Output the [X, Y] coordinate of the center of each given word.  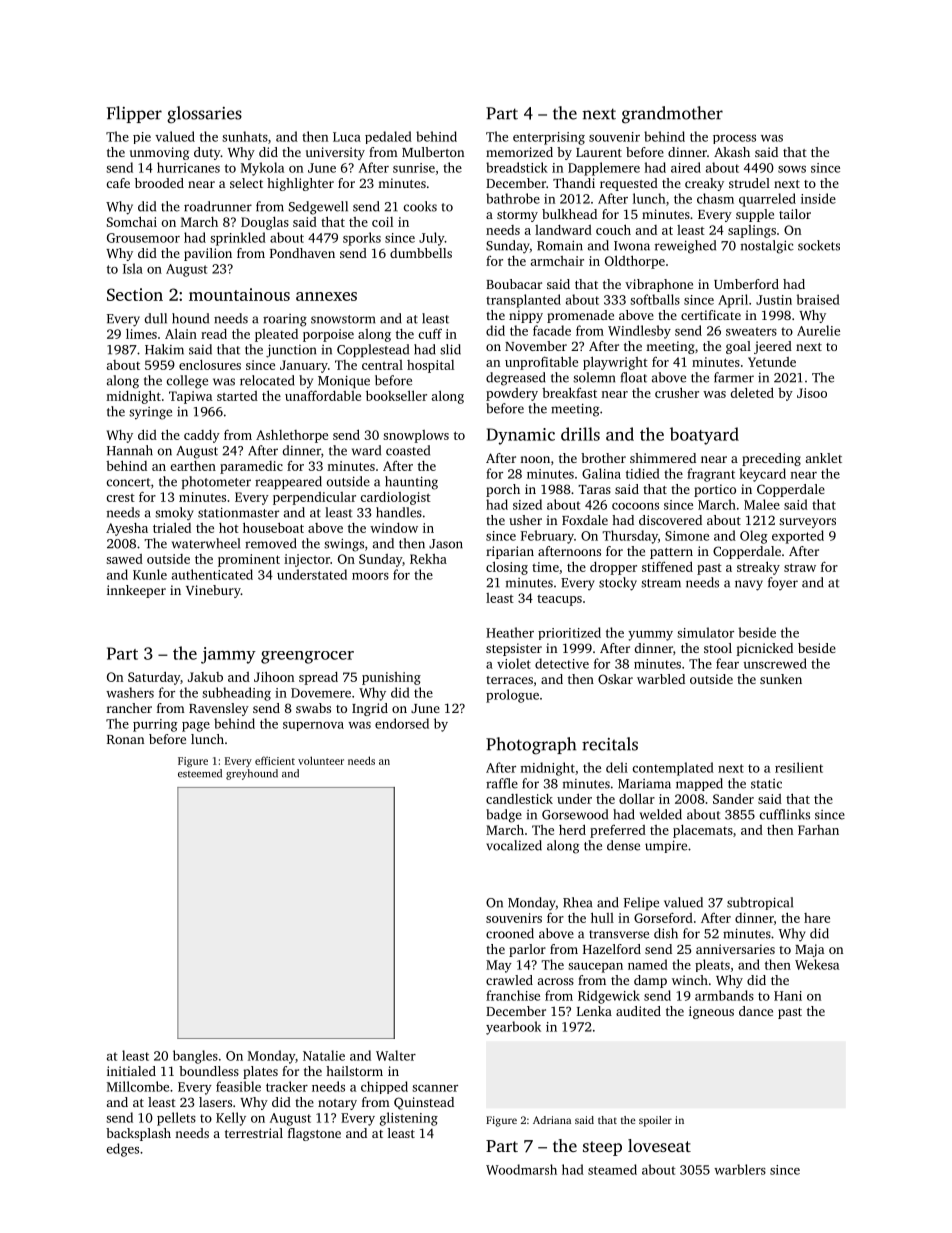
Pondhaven [302, 253]
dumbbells [421, 253]
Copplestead [373, 350]
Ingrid [370, 709]
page [196, 727]
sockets [819, 245]
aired [686, 167]
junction [291, 351]
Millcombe [138, 1086]
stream [661, 583]
